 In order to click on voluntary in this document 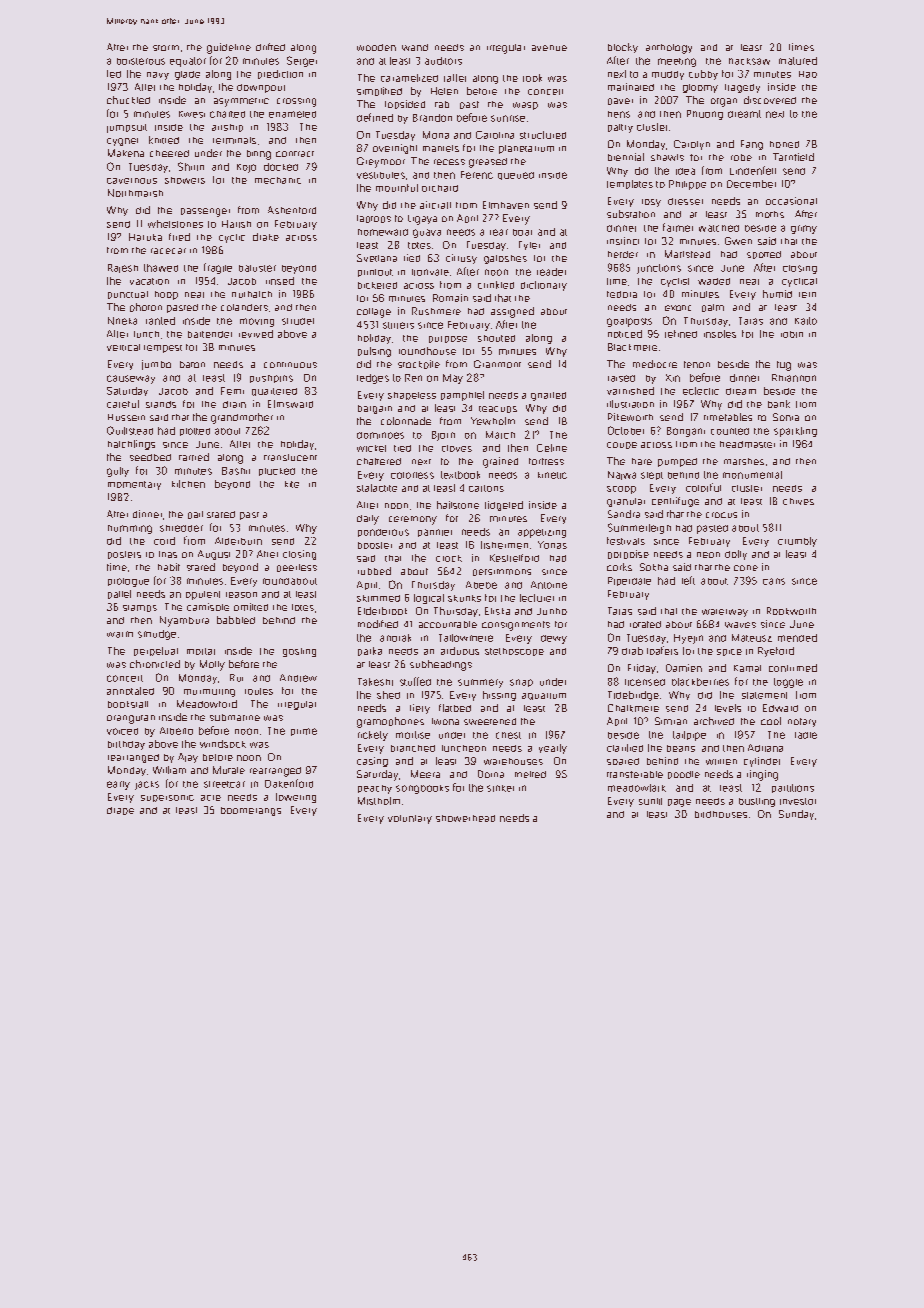, I will do `click(410, 819)`.
